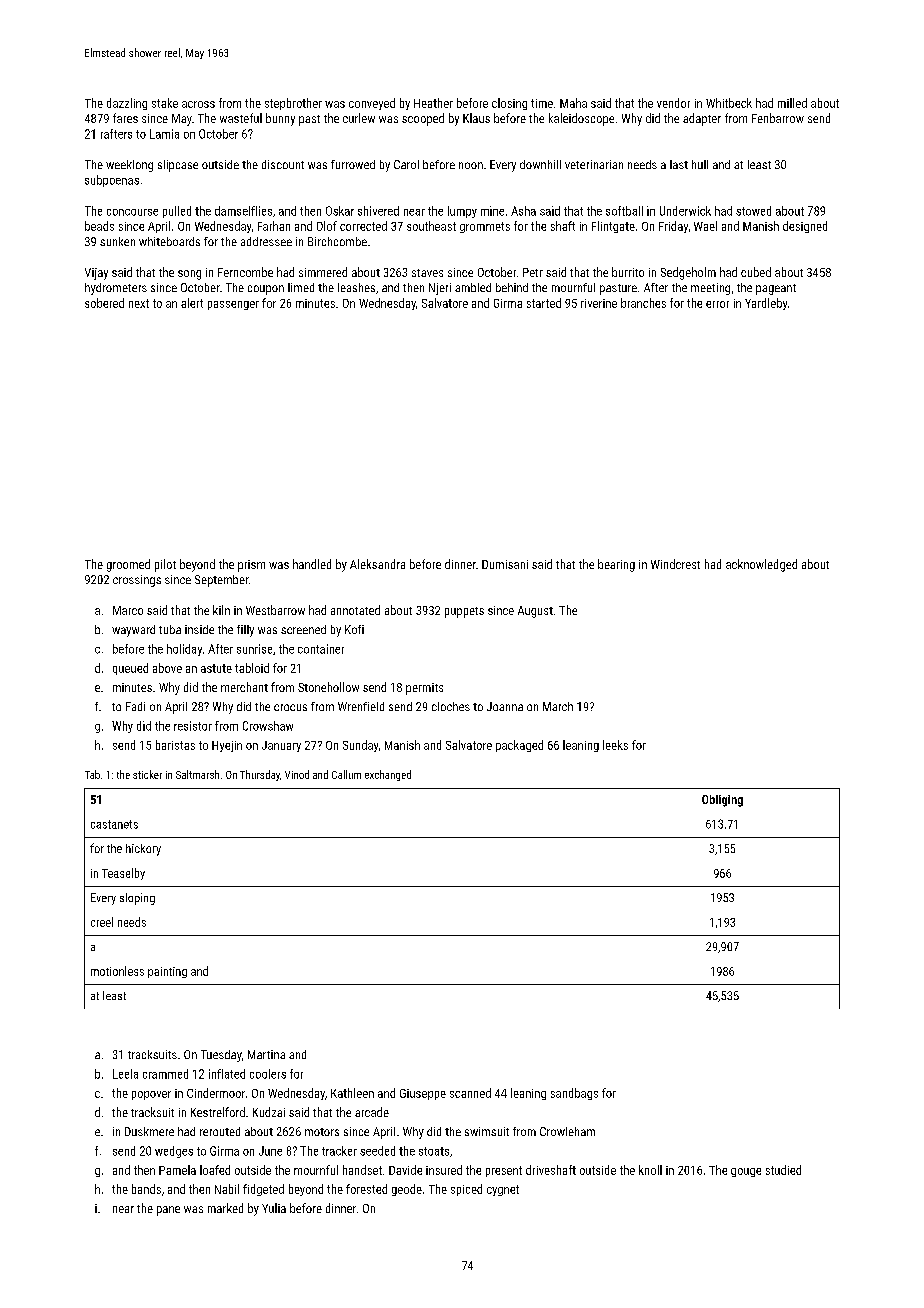 The width and height of the screenshot is (924, 1308). Describe the element at coordinates (519, 746) in the screenshot. I see `packaged` at that location.
